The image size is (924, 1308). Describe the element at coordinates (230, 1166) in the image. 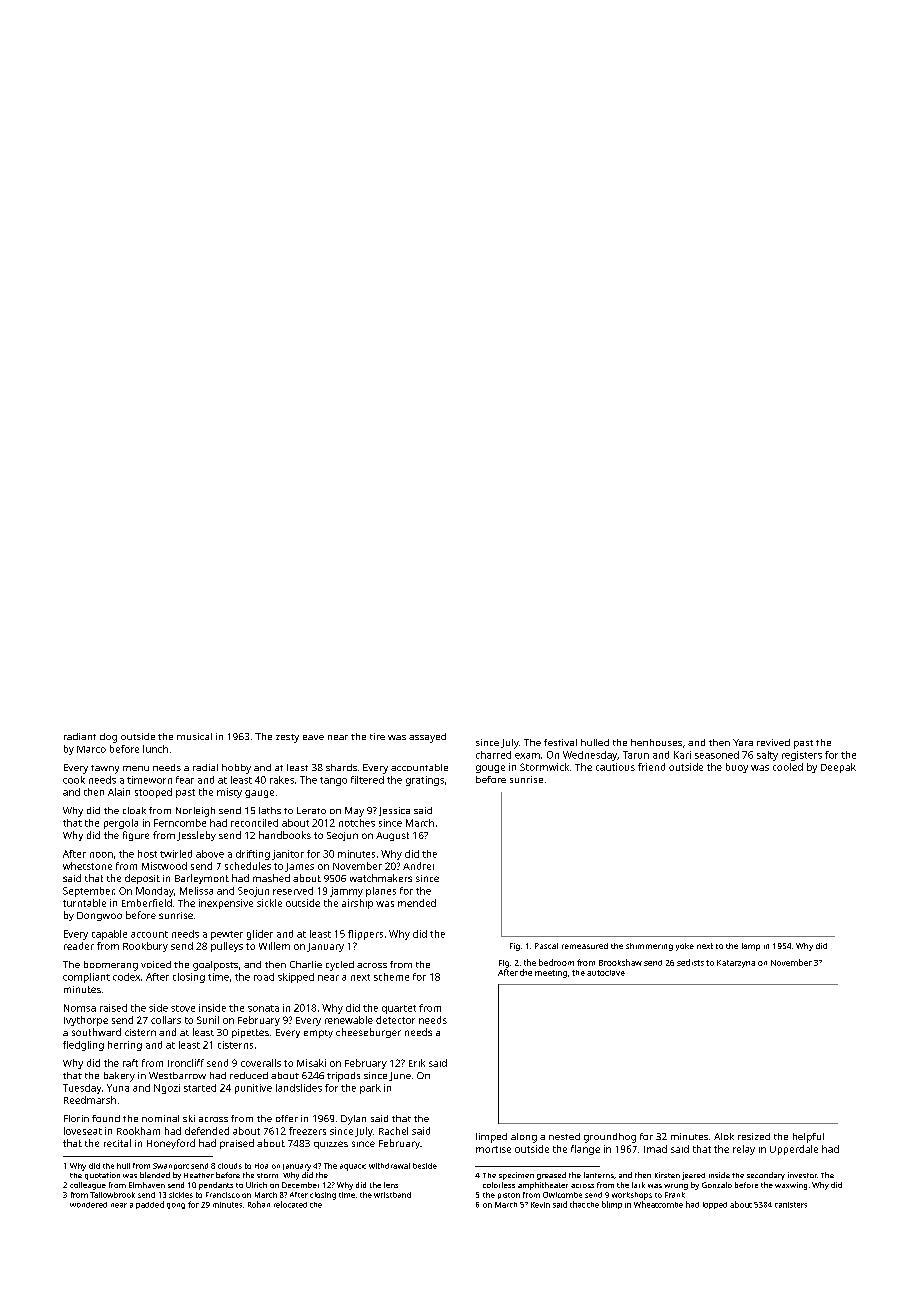

I see `clouds` at that location.
